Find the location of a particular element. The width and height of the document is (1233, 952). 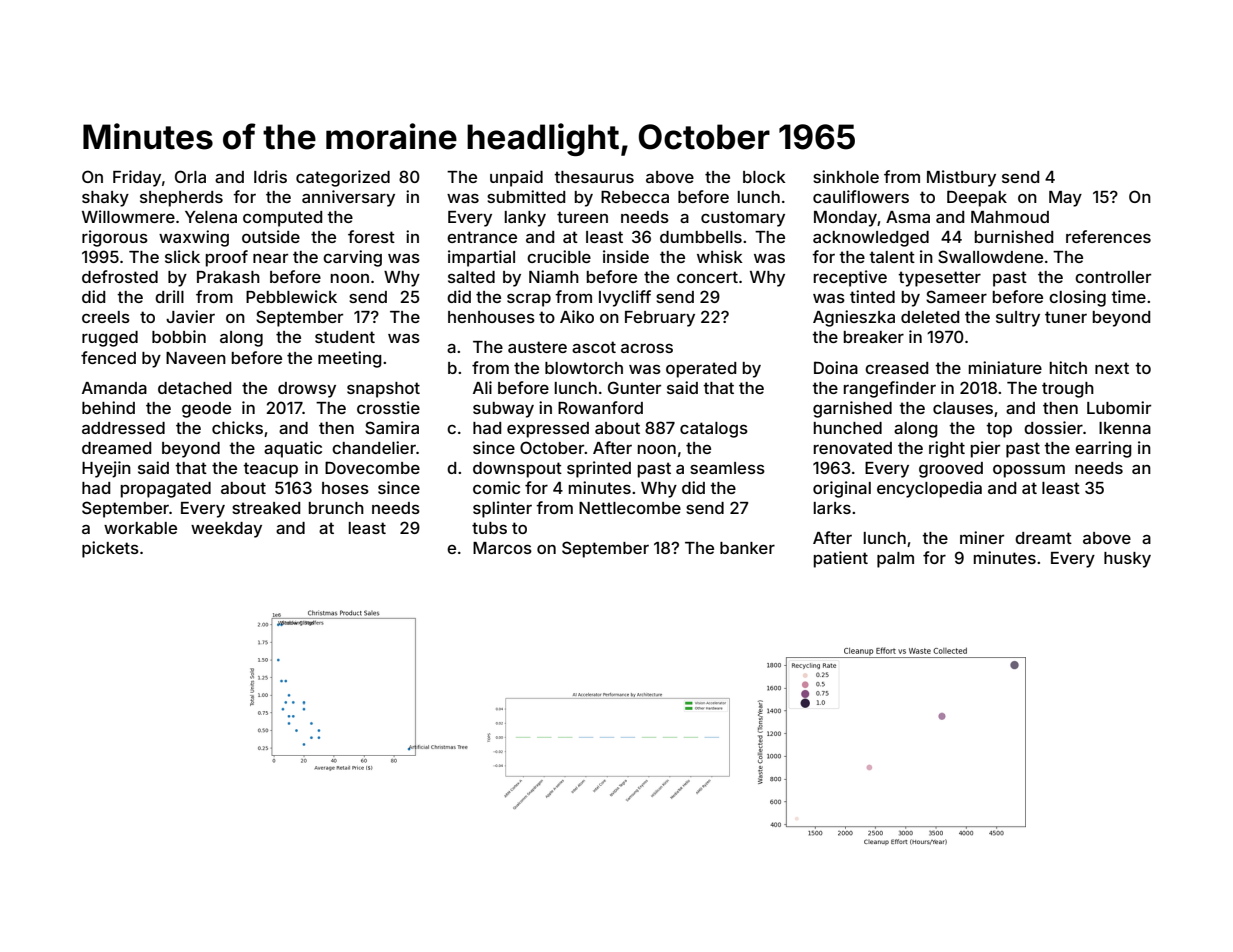

Pebblewick is located at coordinates (291, 296).
